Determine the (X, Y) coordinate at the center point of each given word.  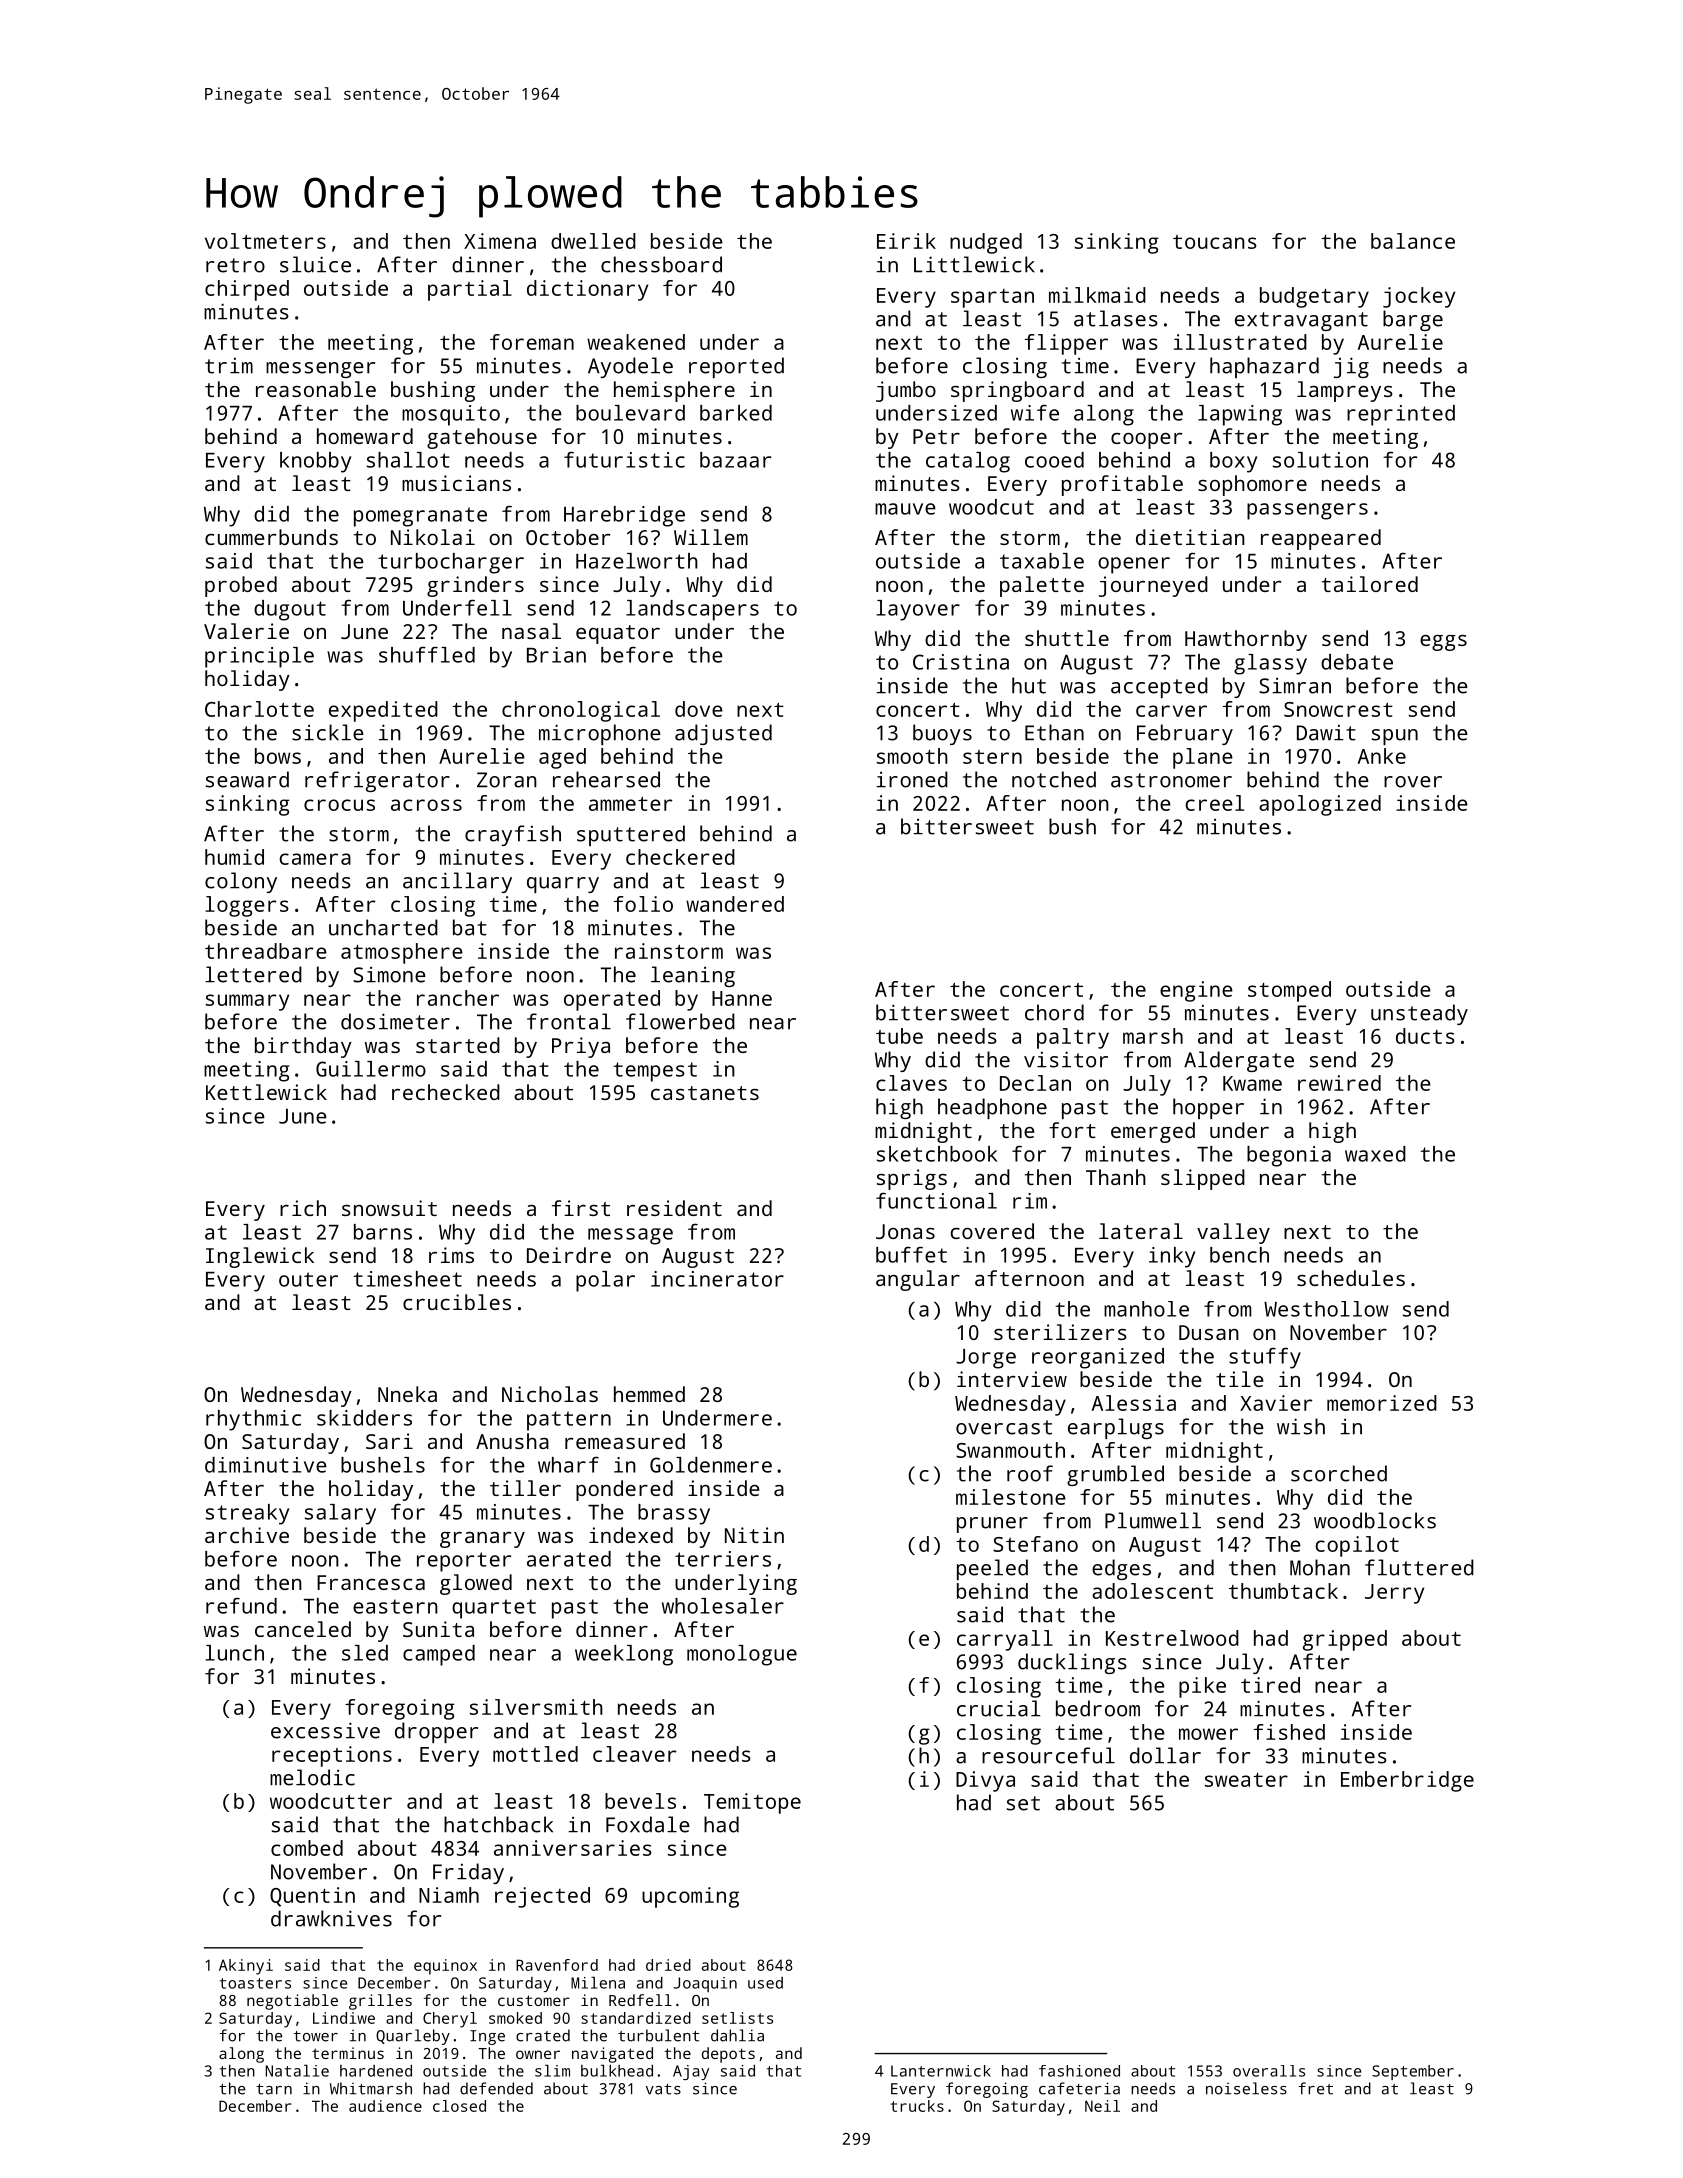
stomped (1289, 991)
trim (229, 365)
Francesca (371, 1582)
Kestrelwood (1172, 1638)
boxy (1233, 462)
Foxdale (648, 1824)
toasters (255, 1983)
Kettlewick (266, 1092)
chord (1054, 1012)
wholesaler (723, 1606)
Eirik (906, 241)
